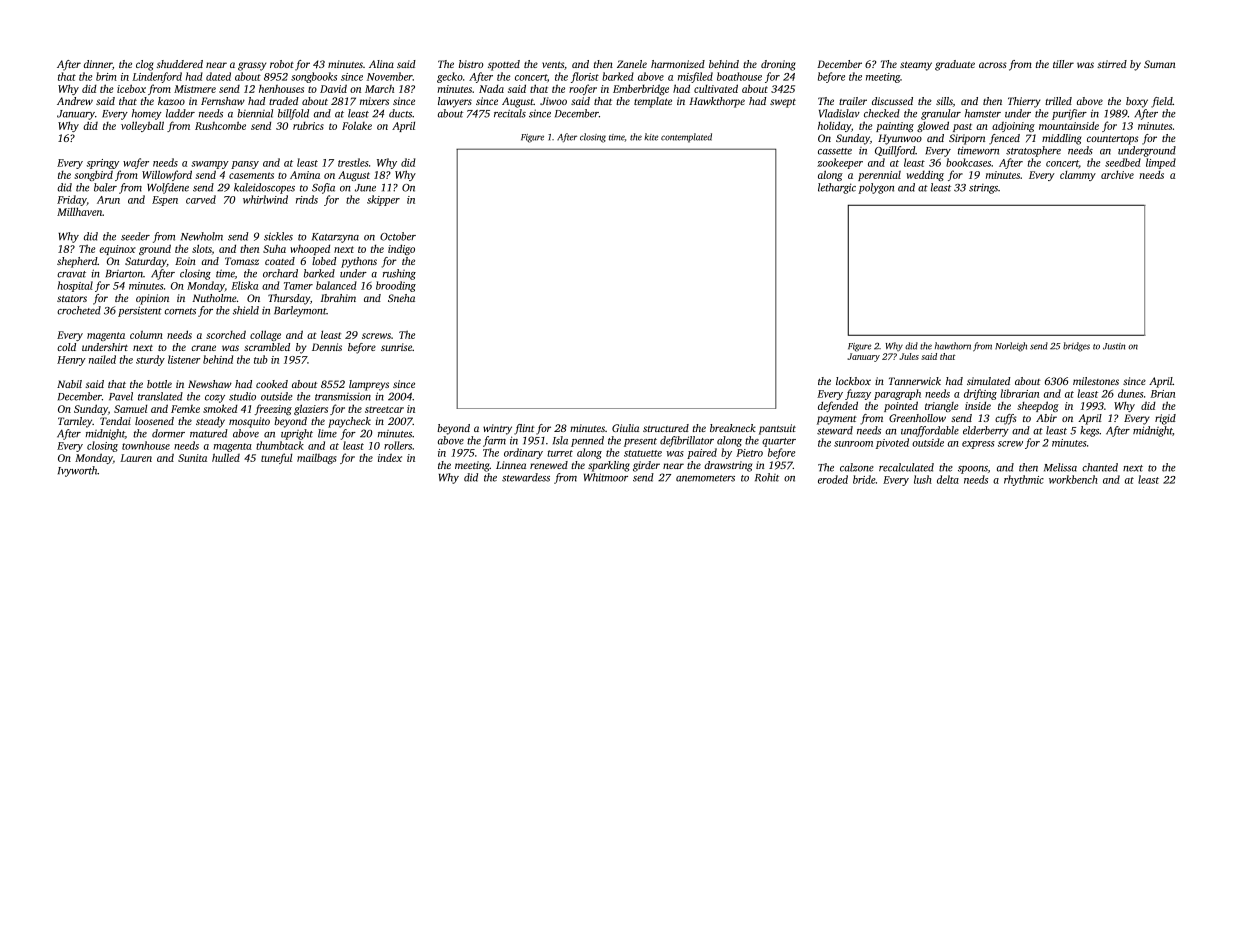 Image resolution: width=1233 pixels, height=952 pixels. I want to click on Zanele, so click(632, 64).
